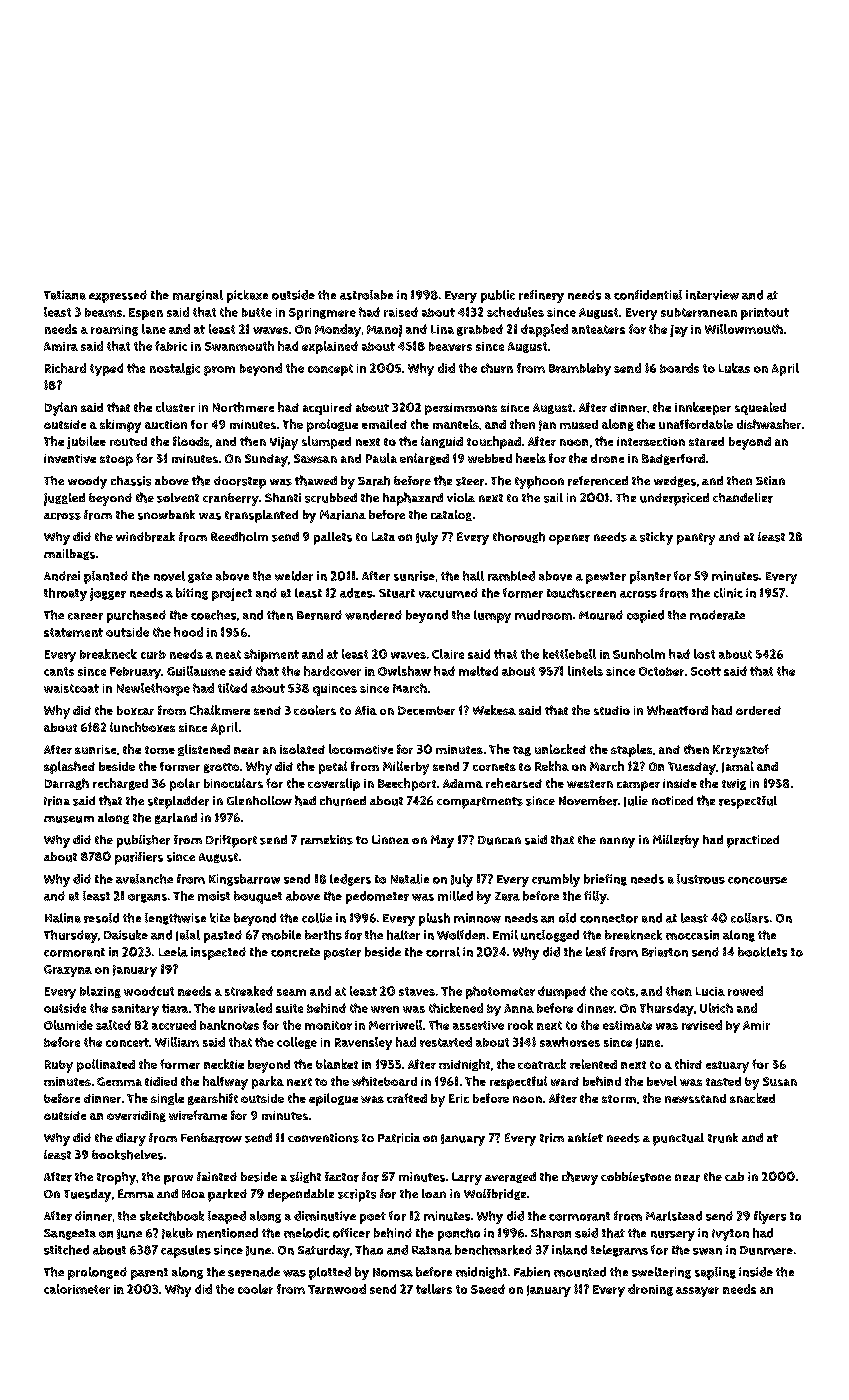  Describe the element at coordinates (780, 1081) in the image. I see `Susan` at that location.
